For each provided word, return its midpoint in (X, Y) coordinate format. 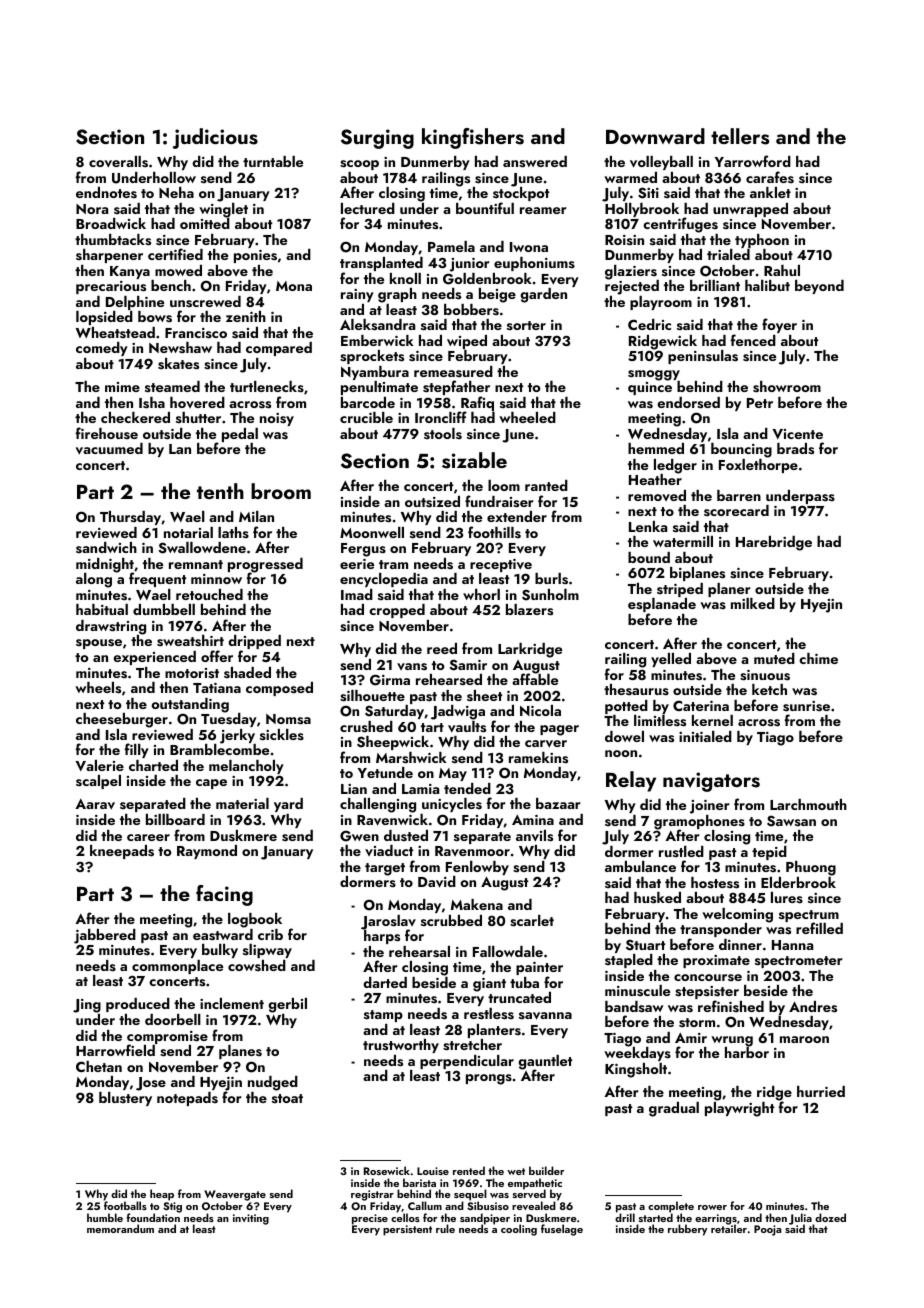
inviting (251, 1219)
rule (445, 1228)
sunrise (806, 706)
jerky (237, 736)
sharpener (109, 256)
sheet (484, 695)
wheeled (527, 417)
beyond (819, 287)
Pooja (767, 1230)
